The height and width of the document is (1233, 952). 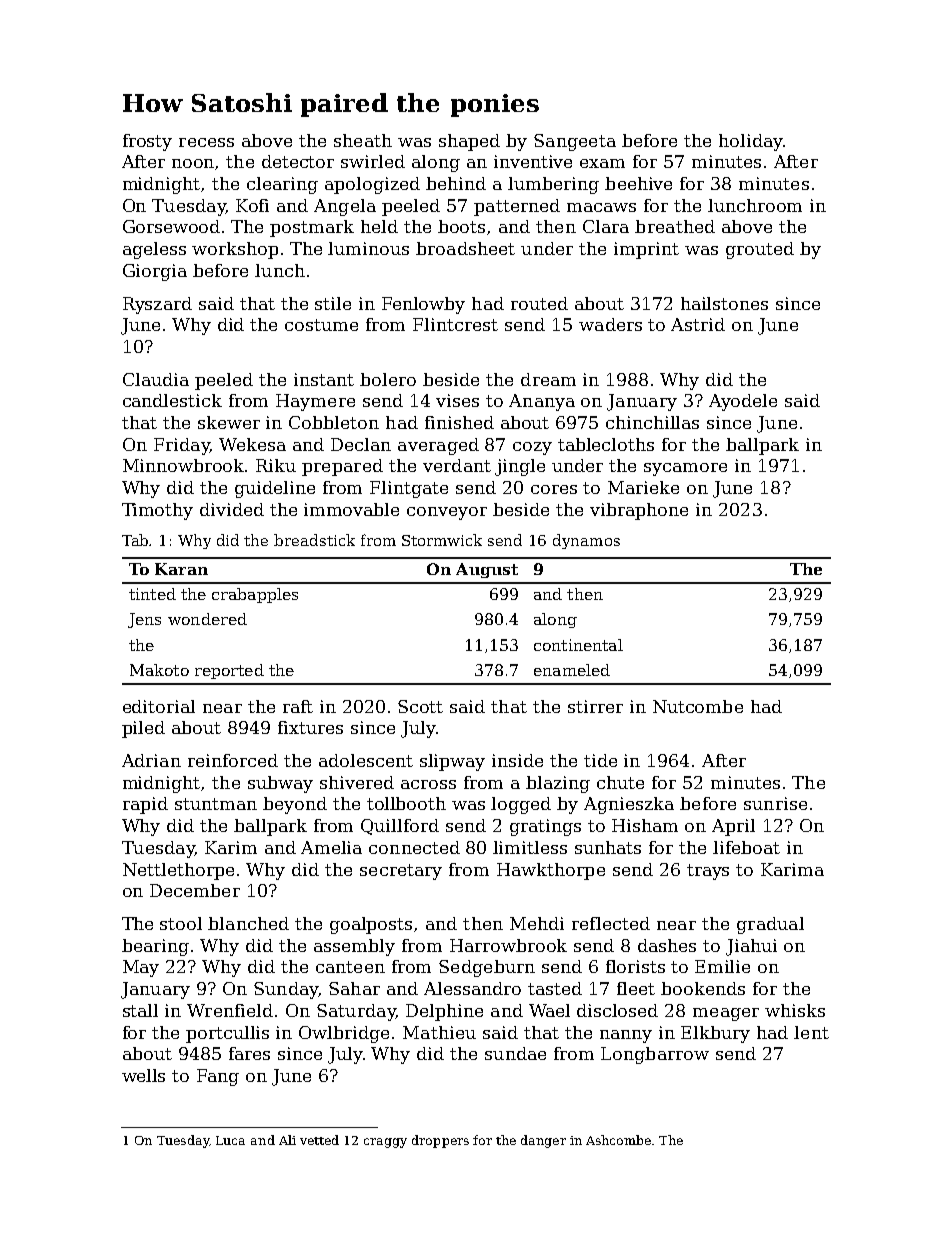 I want to click on divided, so click(x=232, y=509).
